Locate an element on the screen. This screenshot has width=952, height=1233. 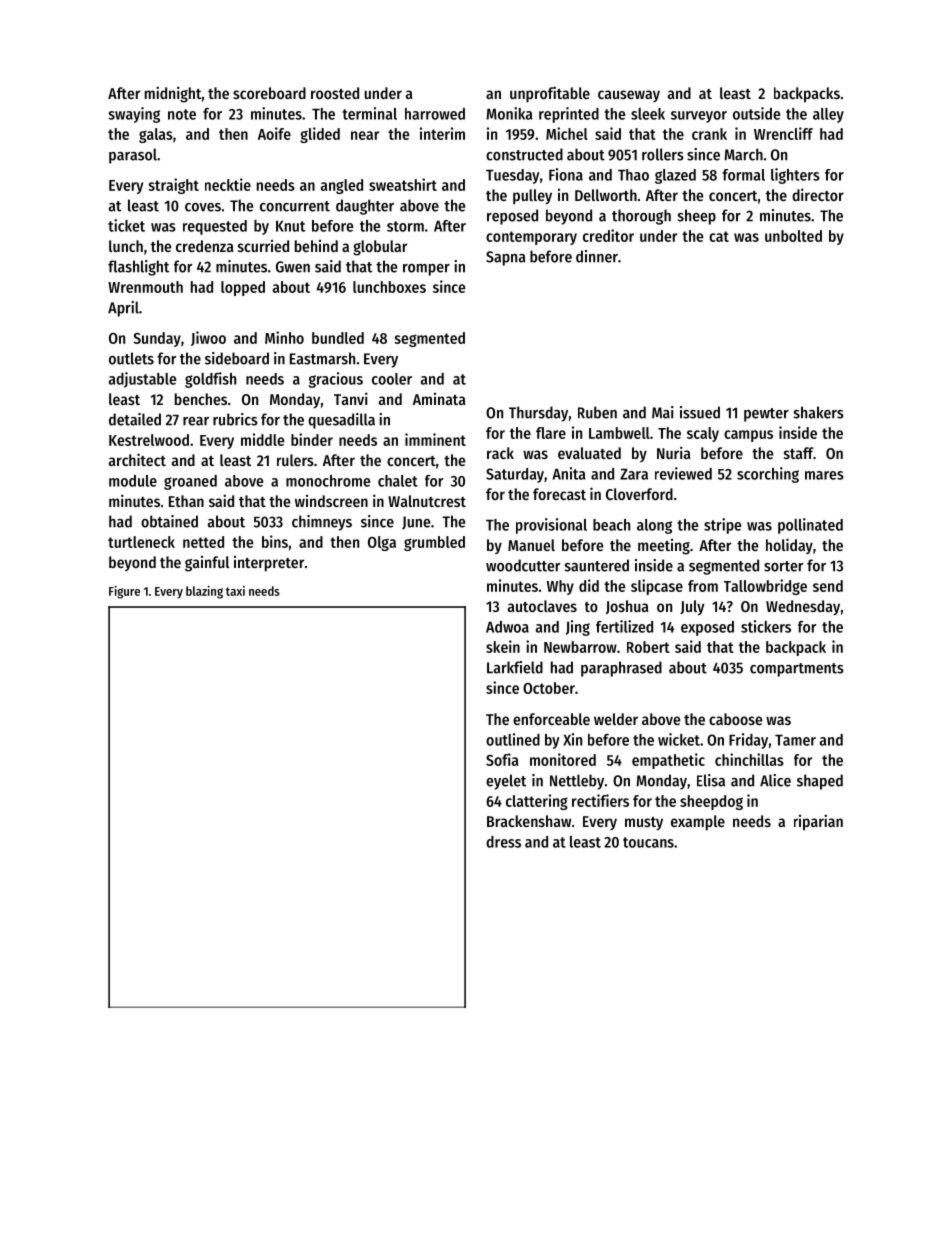
Sofia is located at coordinates (502, 759).
